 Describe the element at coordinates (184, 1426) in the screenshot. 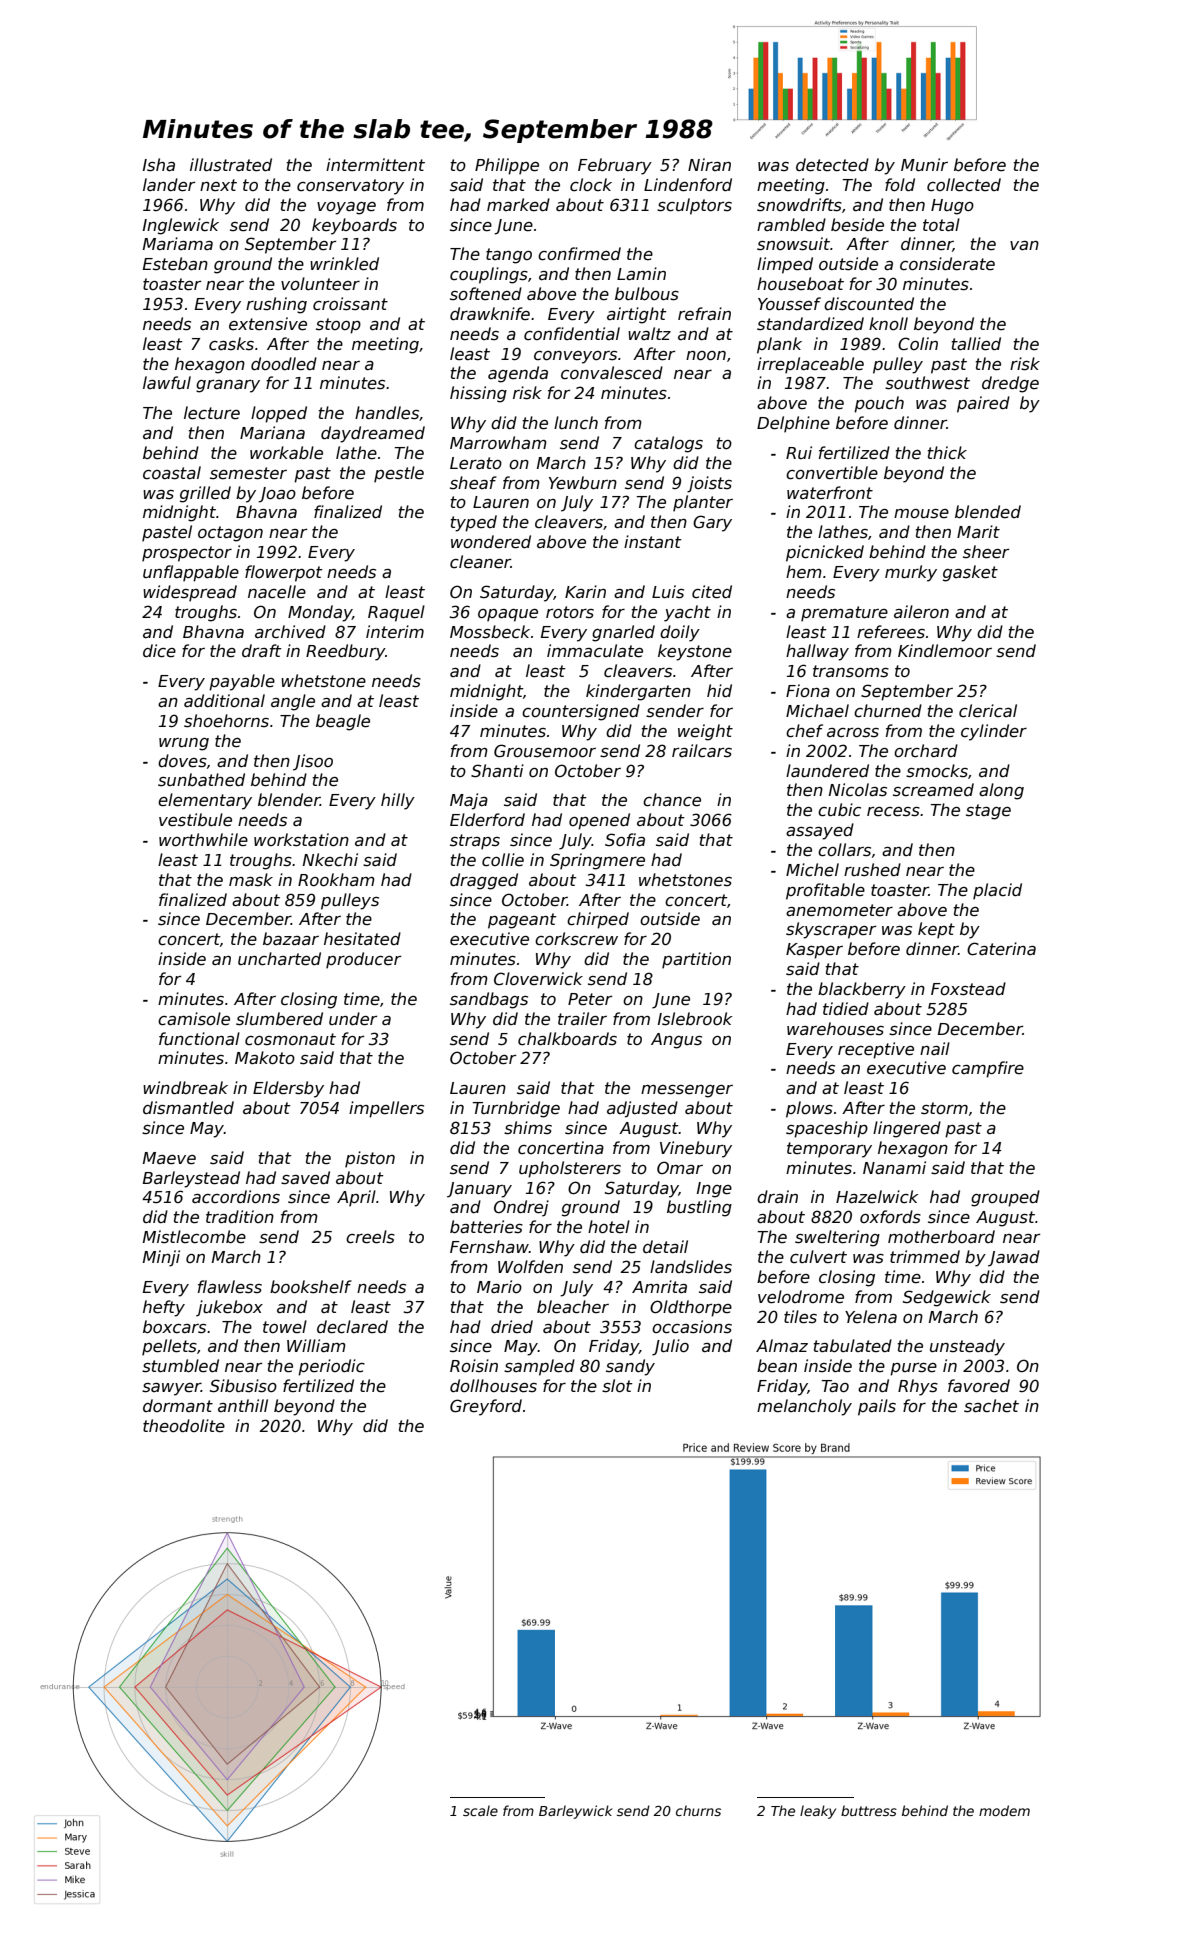

I see `theodolite` at that location.
